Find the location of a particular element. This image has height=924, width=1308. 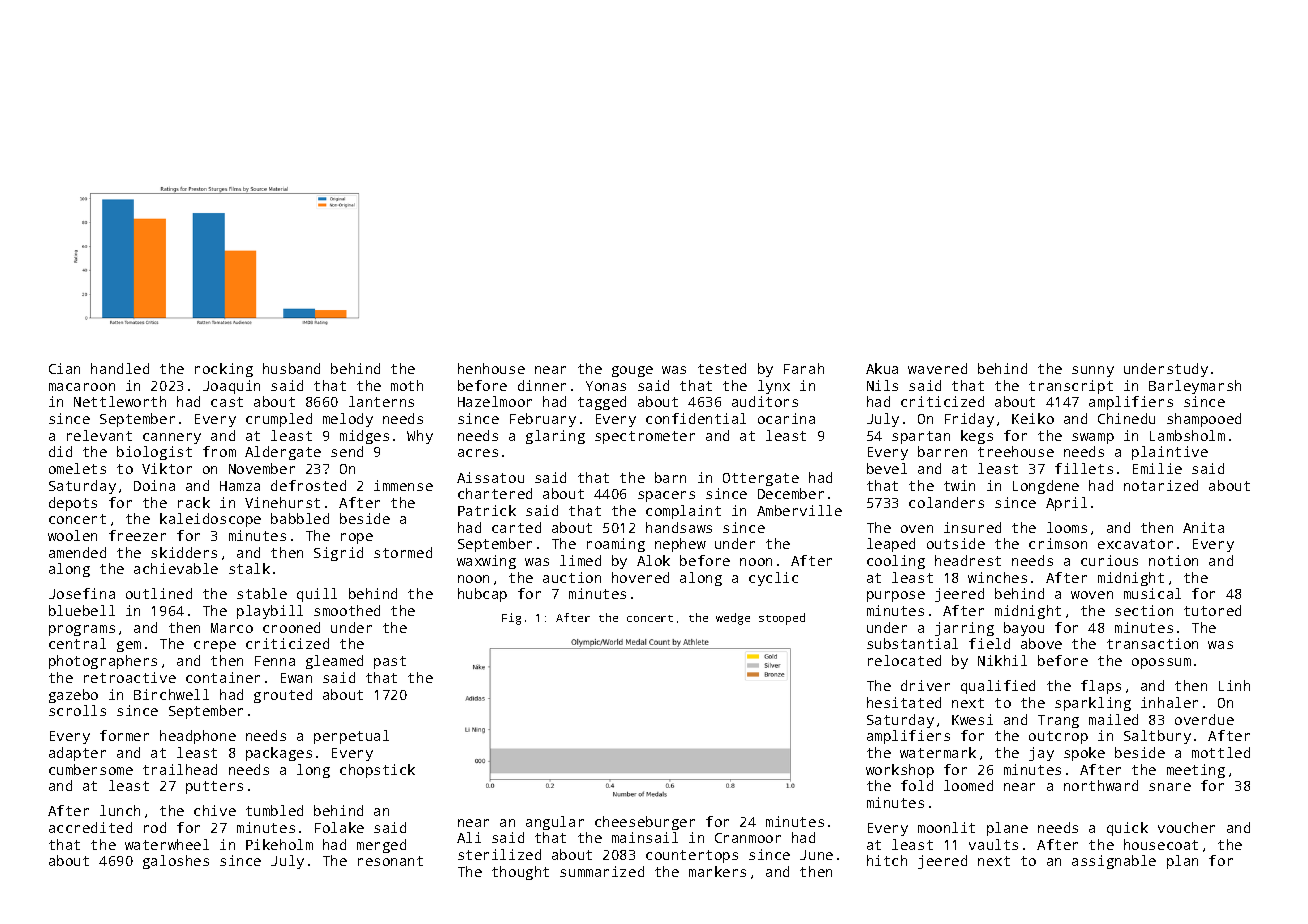

vaults is located at coordinates (993, 844).
